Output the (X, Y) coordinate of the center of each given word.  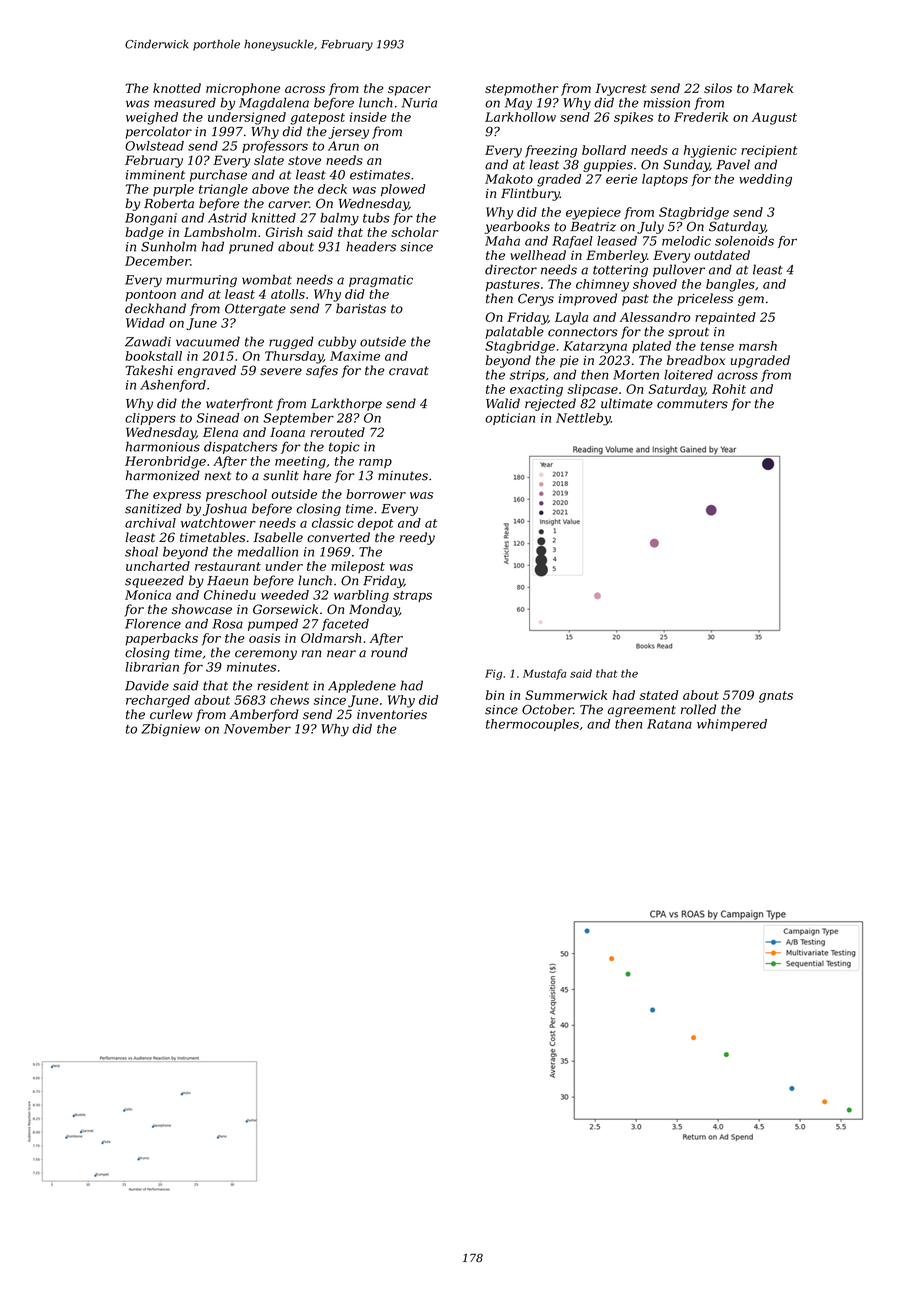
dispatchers (240, 447)
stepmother (522, 89)
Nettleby (583, 419)
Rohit (729, 389)
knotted (177, 88)
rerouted (337, 432)
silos (718, 88)
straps (412, 596)
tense (717, 346)
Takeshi (149, 370)
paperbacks (161, 639)
